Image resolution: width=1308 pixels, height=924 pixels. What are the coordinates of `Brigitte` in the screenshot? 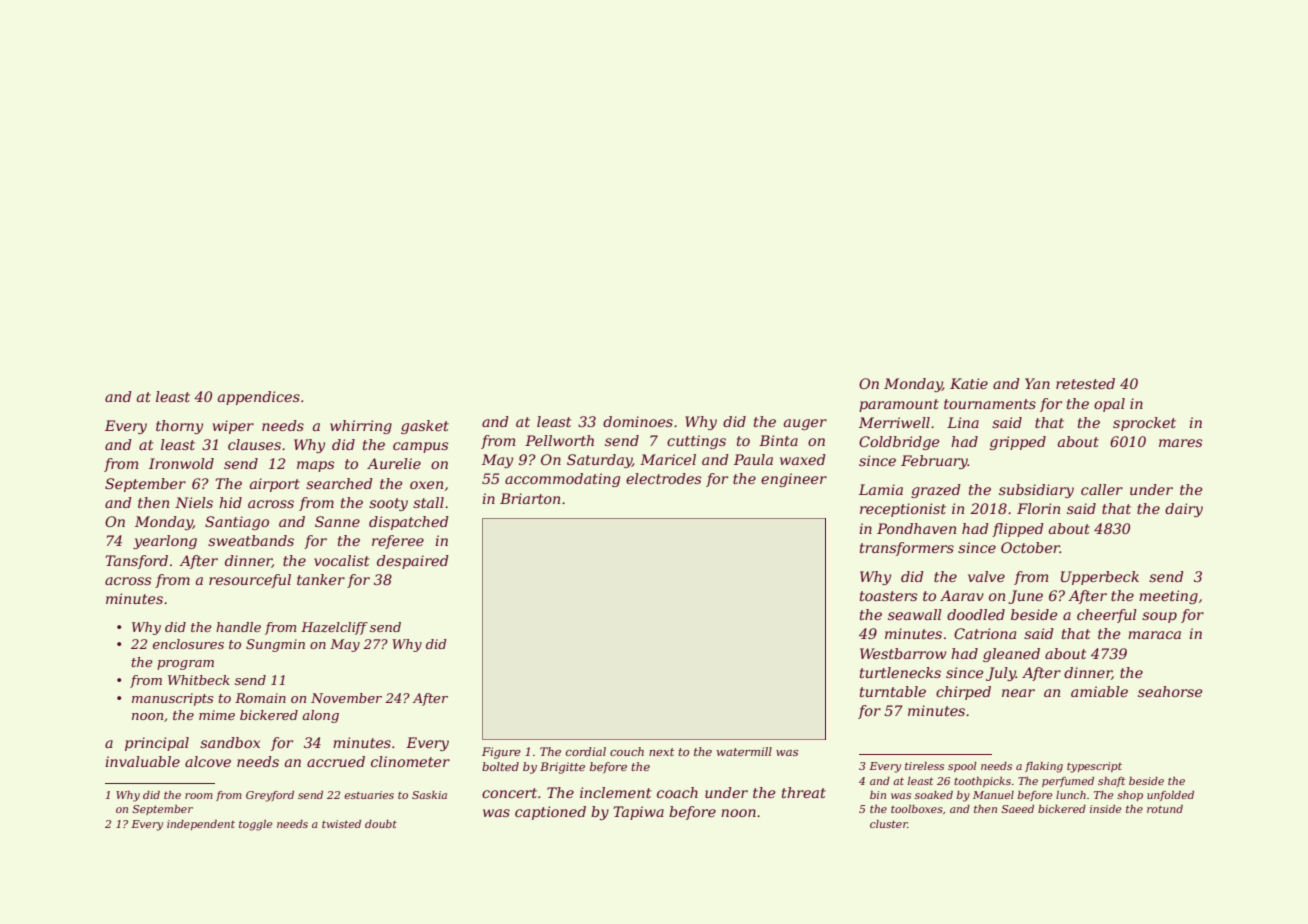 It's located at (562, 768).
